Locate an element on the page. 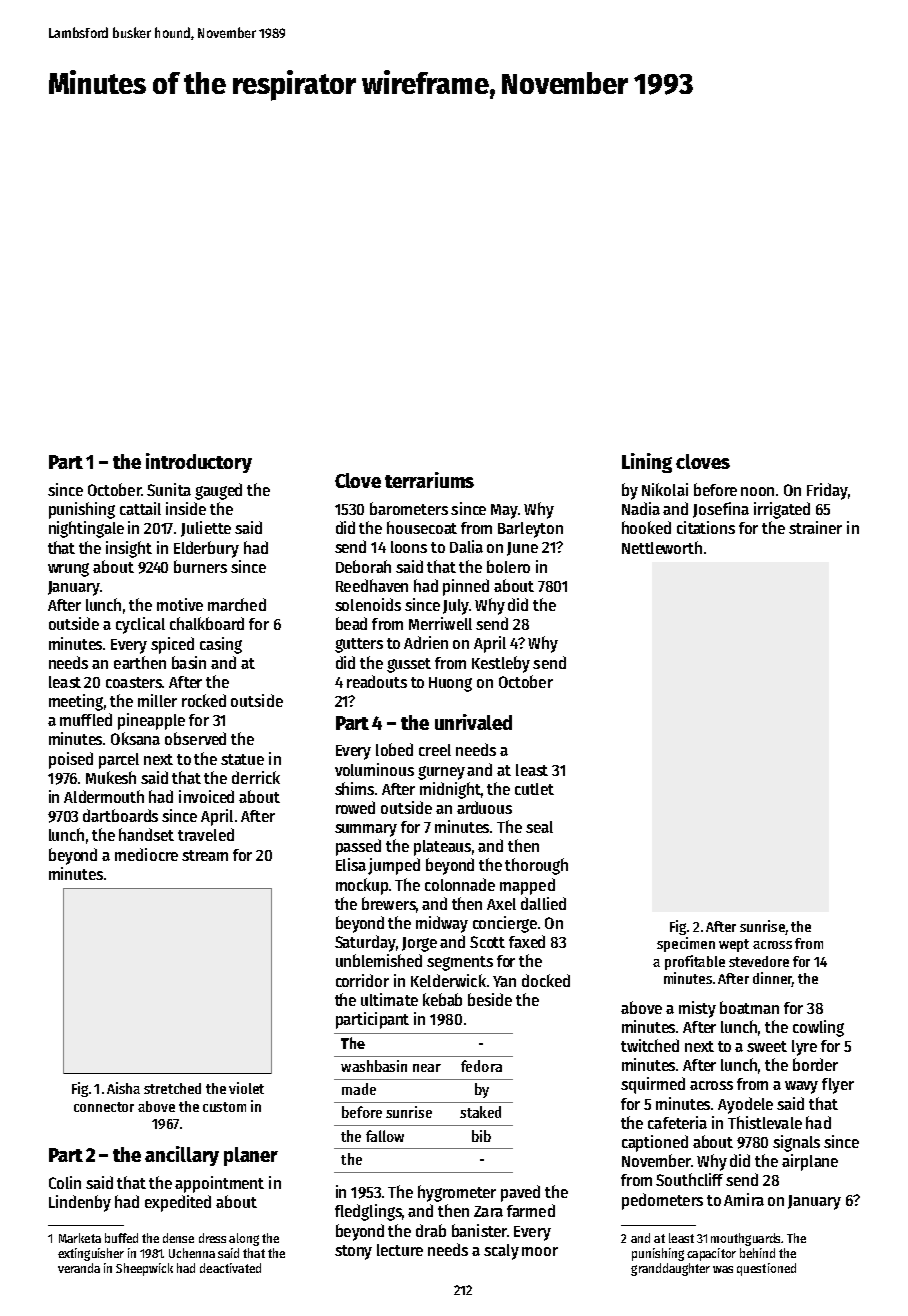 This document has height=1316, width=908. wept is located at coordinates (734, 945).
